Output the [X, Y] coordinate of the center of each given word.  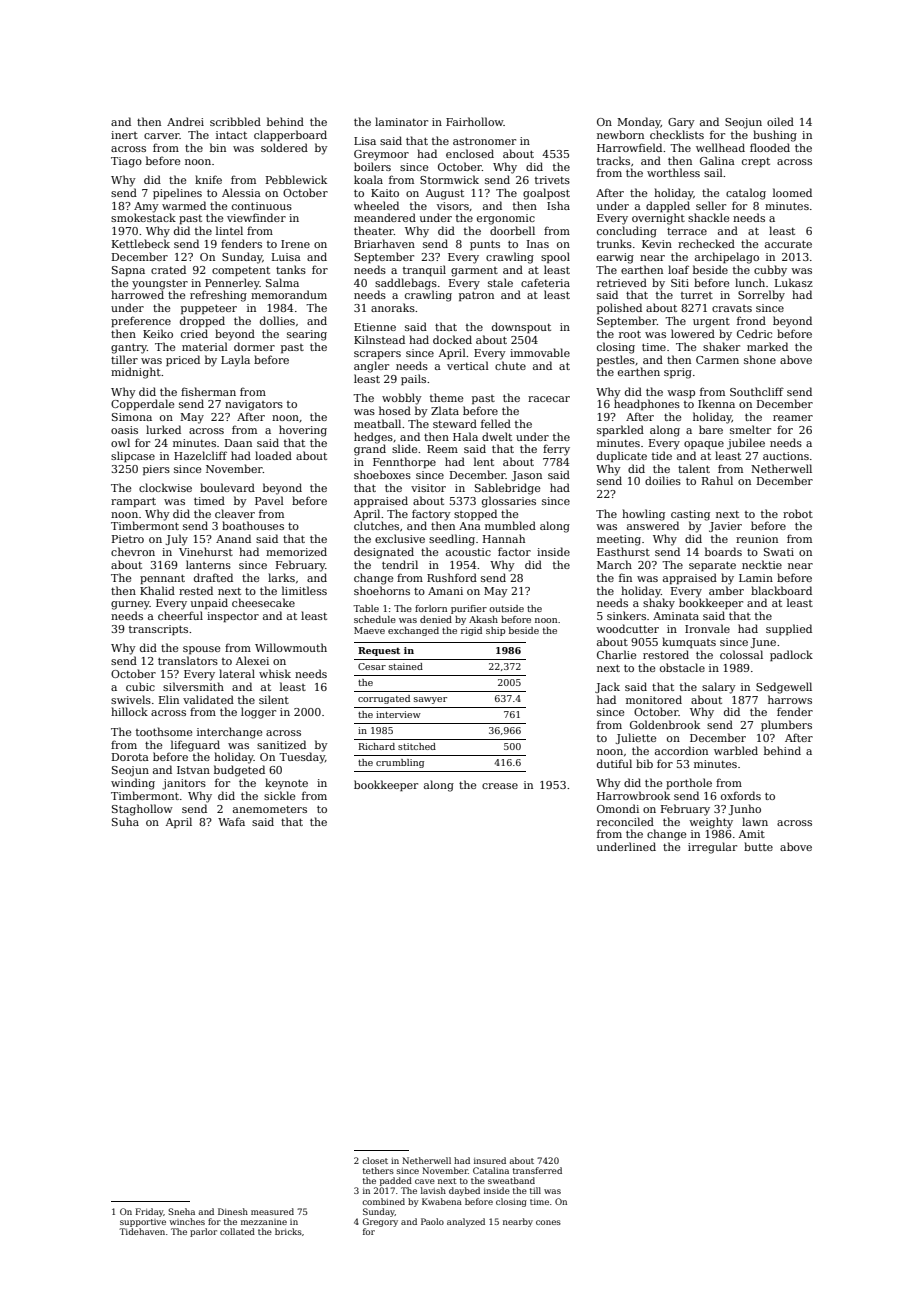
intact [231, 135]
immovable [540, 352]
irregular [712, 848]
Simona [132, 417]
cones [548, 1222]
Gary [681, 123]
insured [490, 1160]
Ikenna [716, 403]
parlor [203, 1232]
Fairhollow [475, 121]
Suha [125, 821]
